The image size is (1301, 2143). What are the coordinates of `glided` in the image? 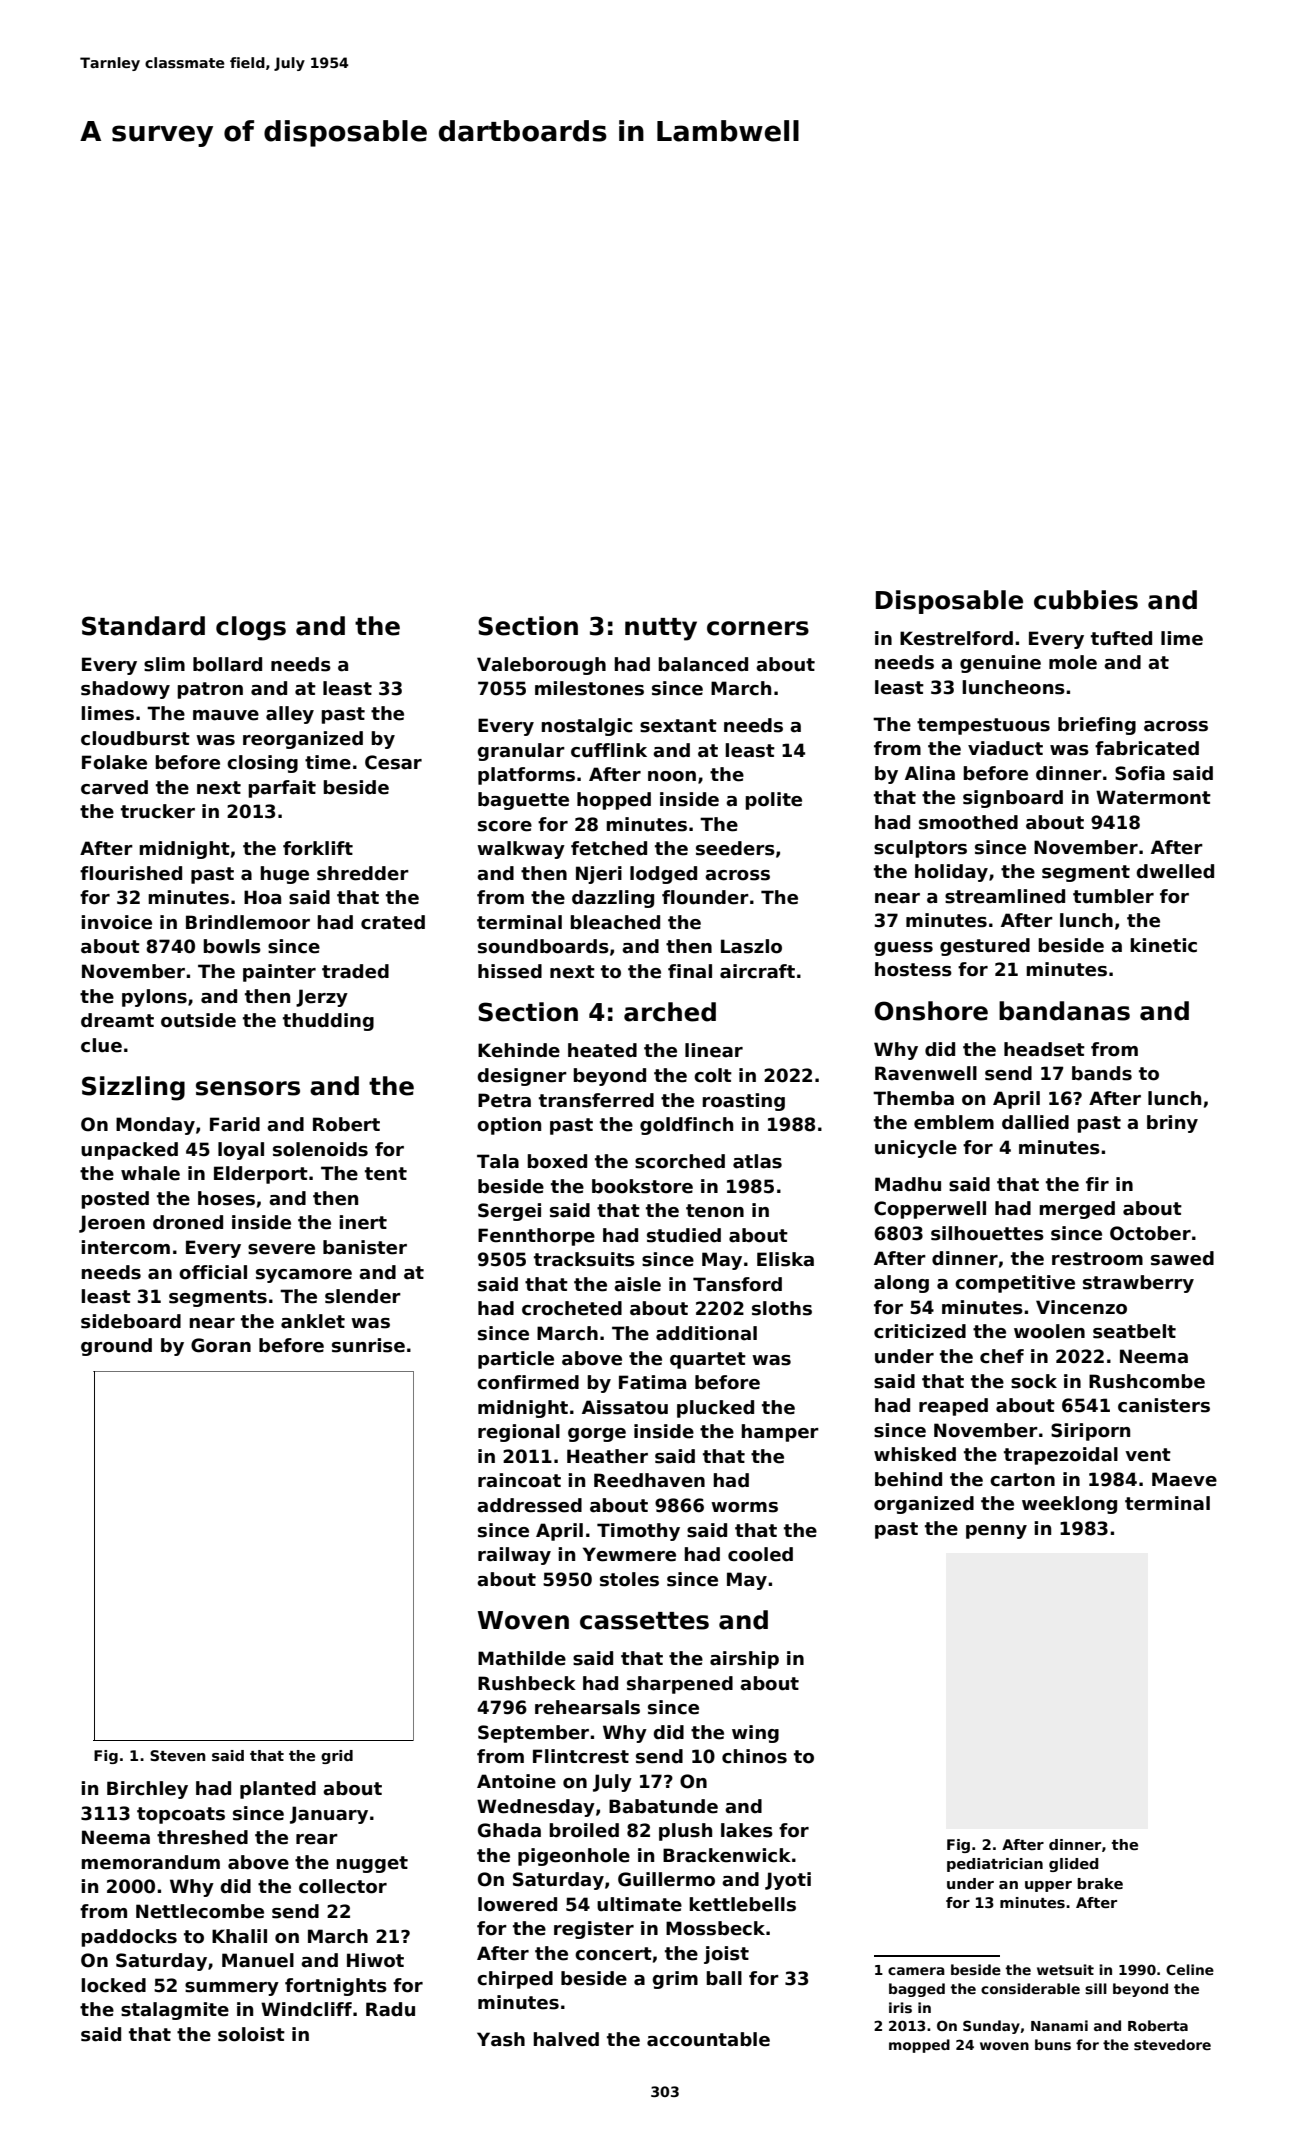 It's located at (1073, 1865).
